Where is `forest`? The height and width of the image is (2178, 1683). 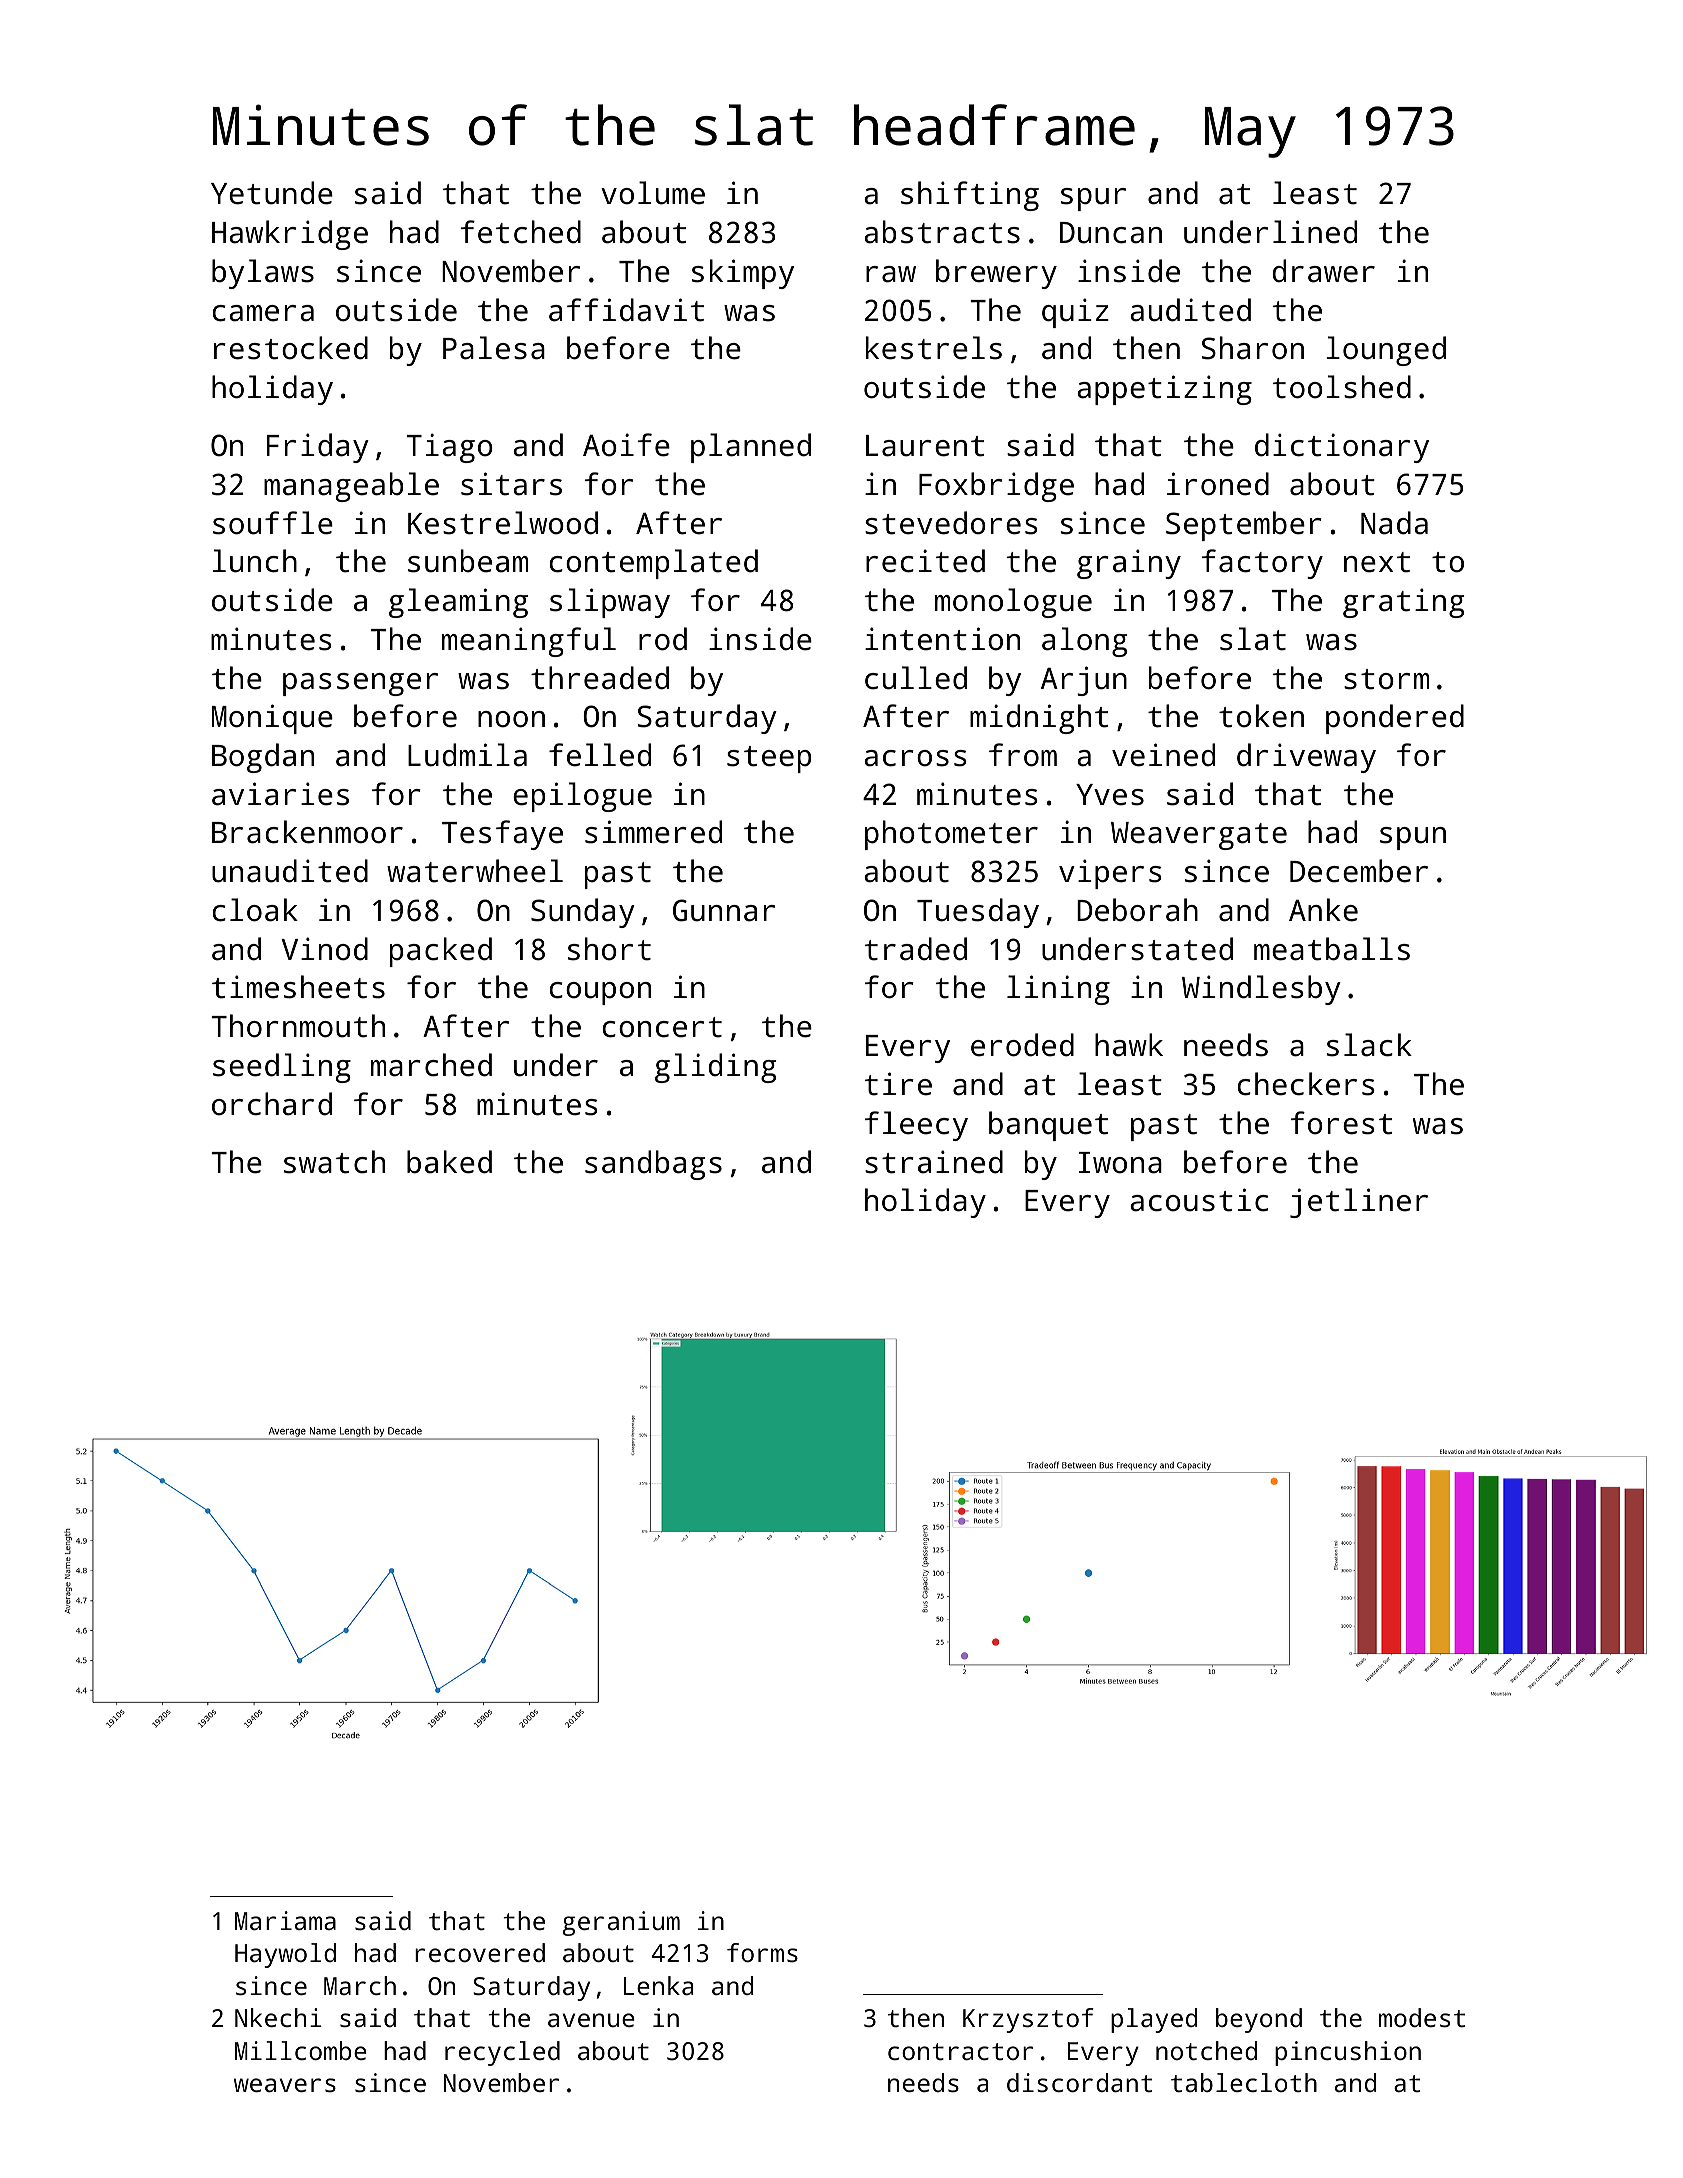
forest is located at coordinates (1341, 1123).
